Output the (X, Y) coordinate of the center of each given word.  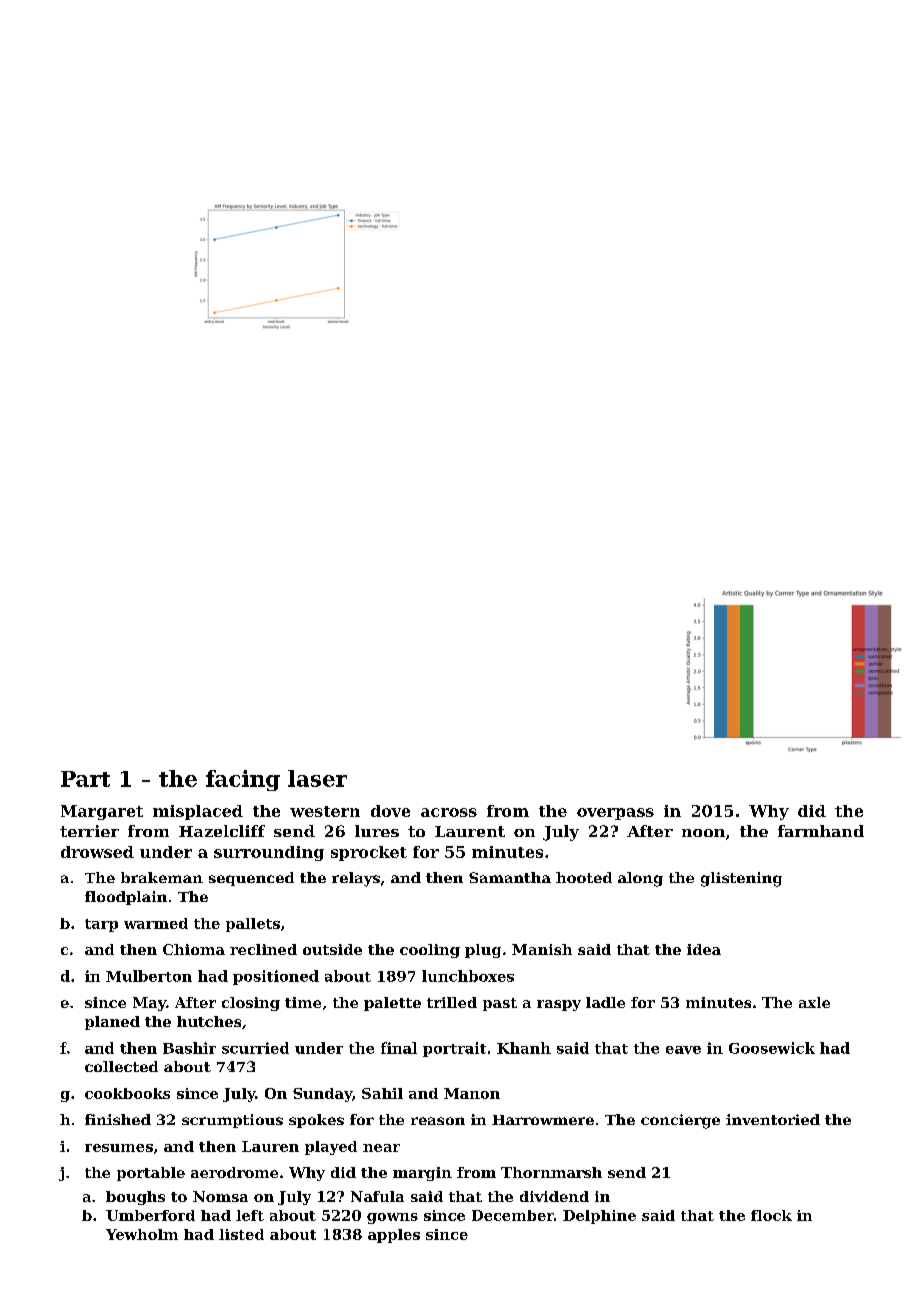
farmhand (821, 831)
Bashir (189, 1048)
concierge (680, 1121)
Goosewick (772, 1048)
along (640, 879)
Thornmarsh (551, 1172)
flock (771, 1215)
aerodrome (234, 1172)
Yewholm (142, 1234)
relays (356, 879)
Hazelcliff (222, 831)
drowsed (97, 852)
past (500, 1004)
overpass (615, 814)
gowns (392, 1218)
